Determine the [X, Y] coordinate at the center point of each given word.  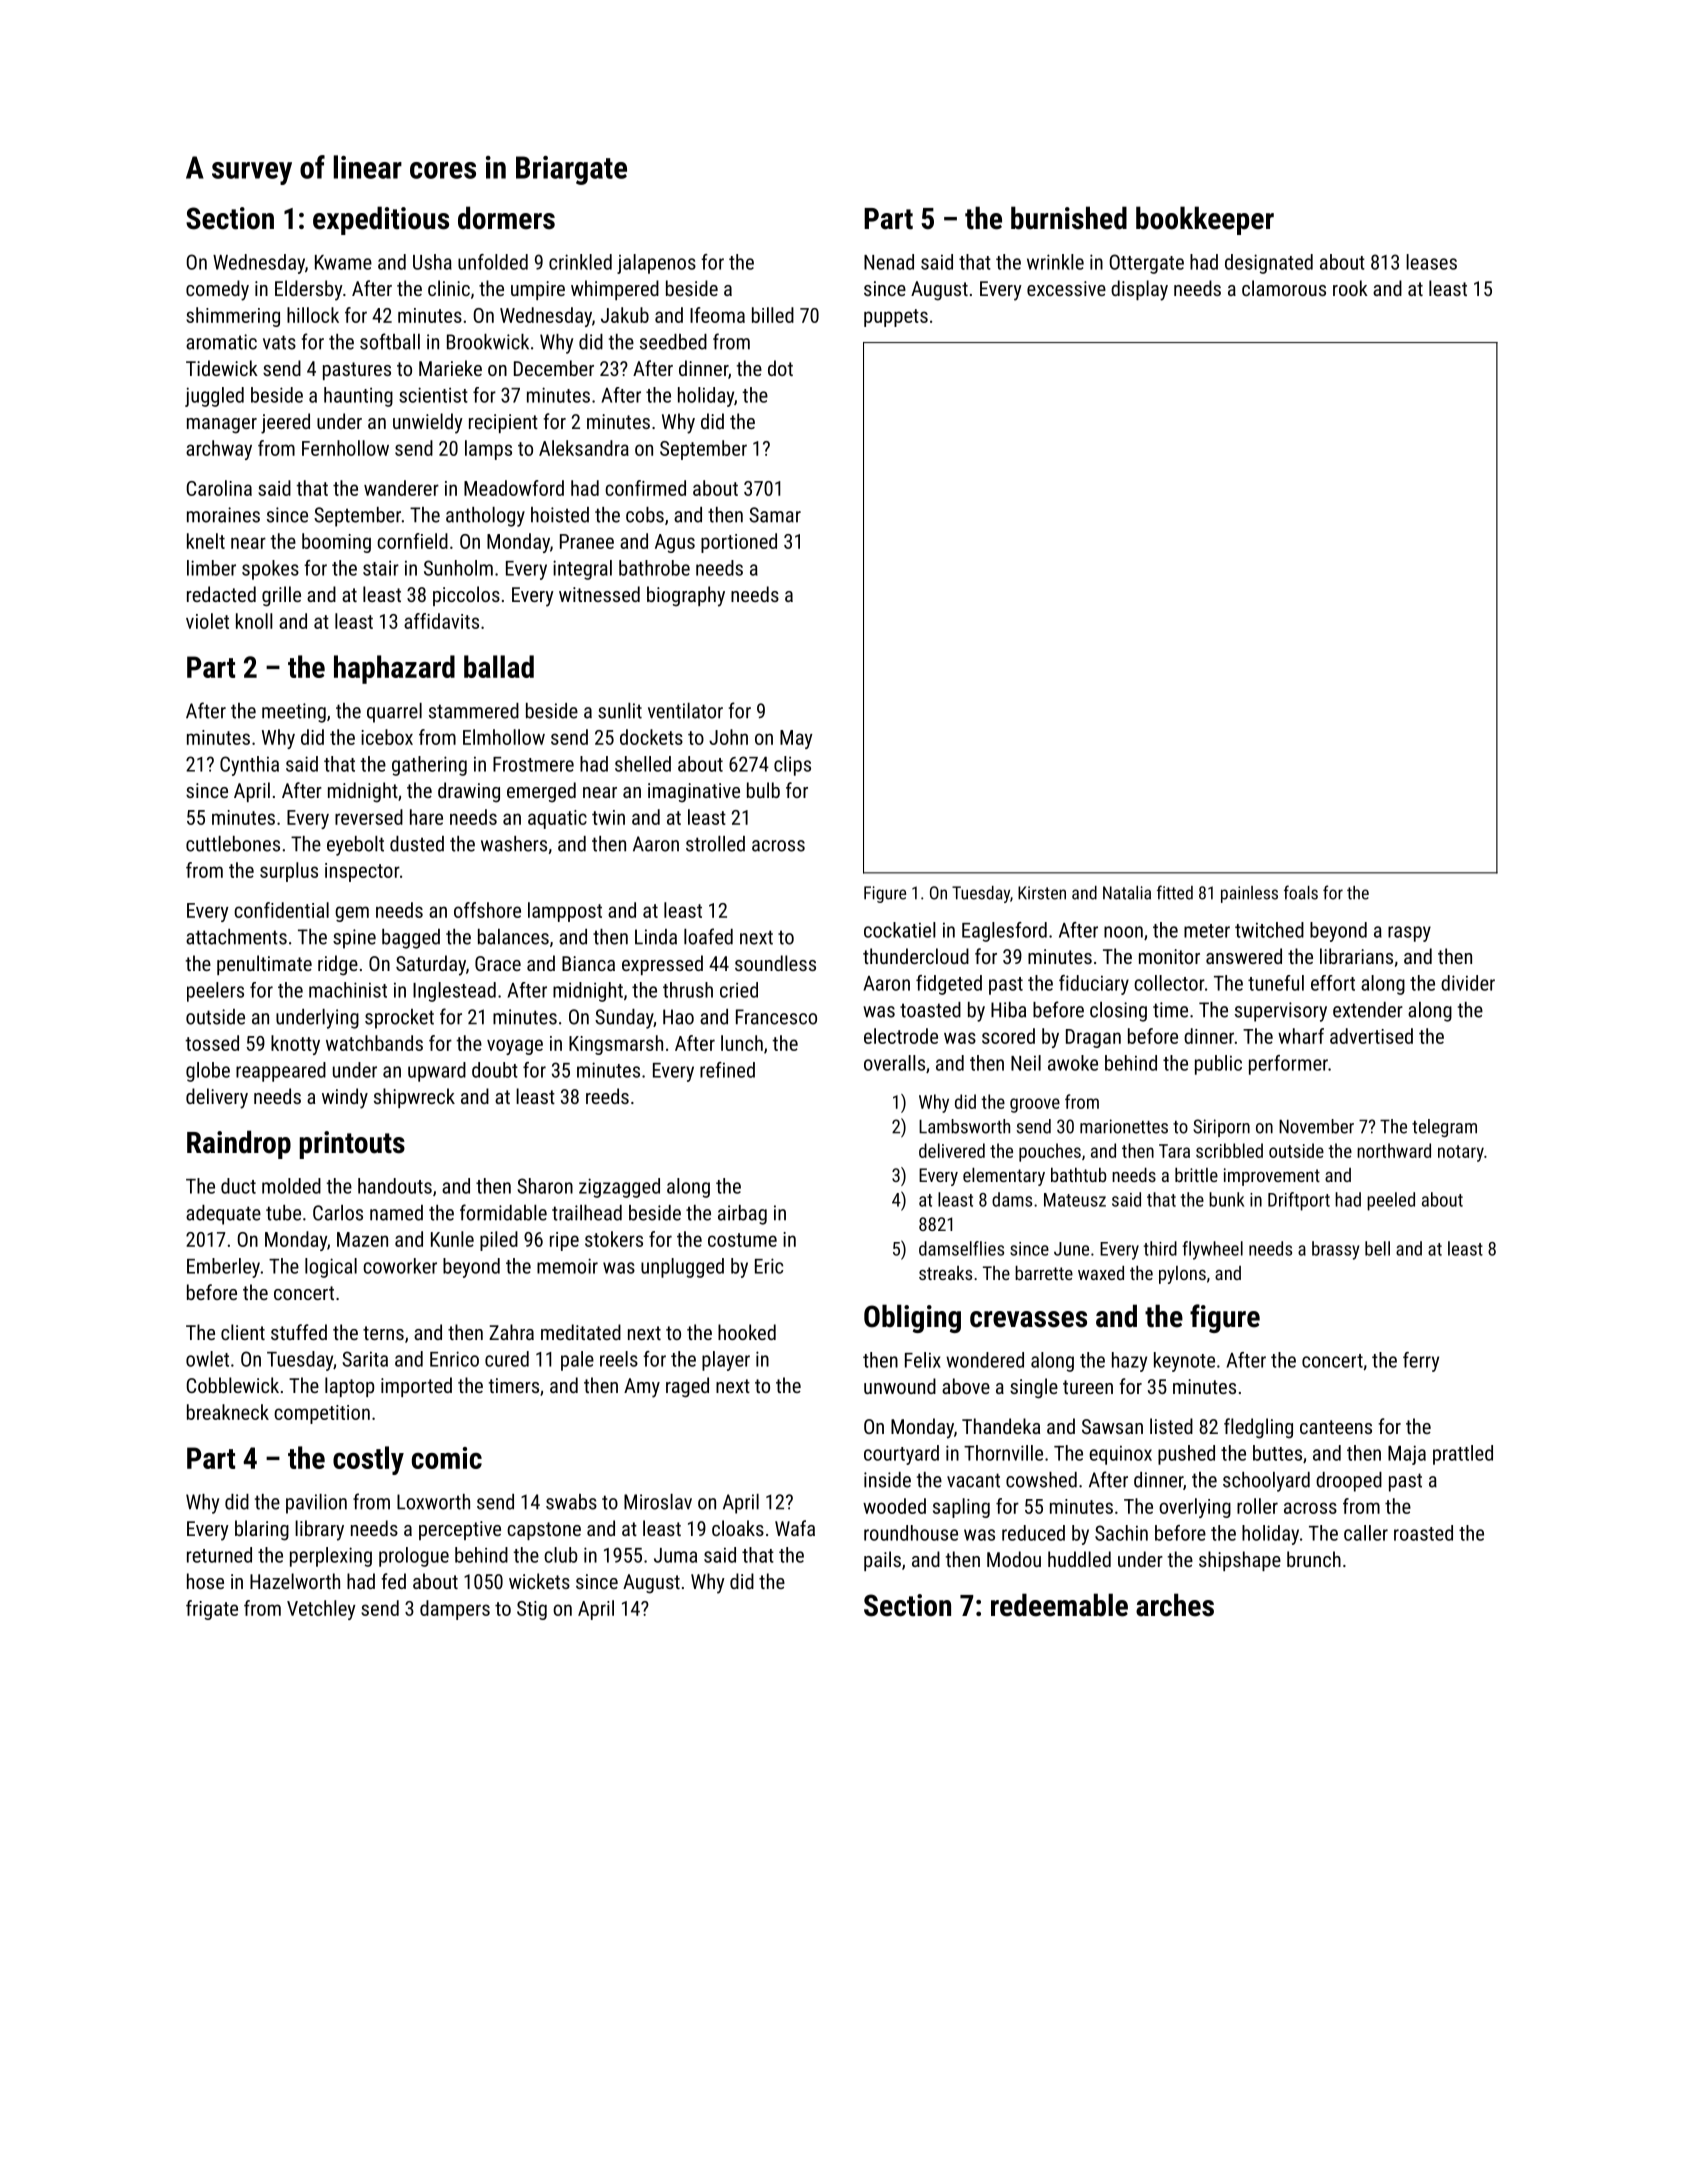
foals [1301, 892]
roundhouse [911, 1533]
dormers [506, 218]
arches [1175, 1605]
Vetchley [321, 1610]
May [796, 739]
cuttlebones [233, 844]
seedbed [673, 342]
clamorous [1284, 288]
